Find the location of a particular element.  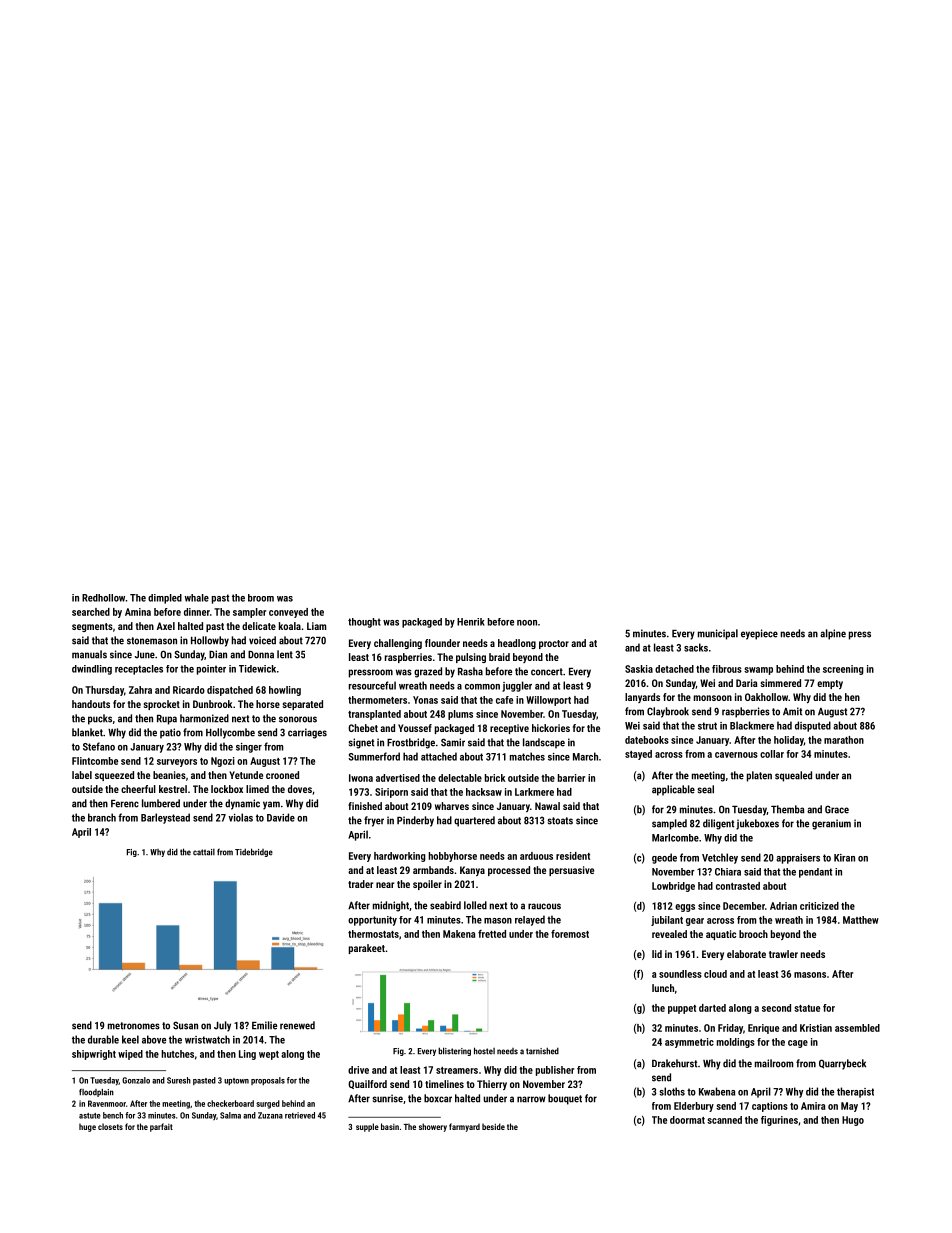

farmyard is located at coordinates (464, 1127).
